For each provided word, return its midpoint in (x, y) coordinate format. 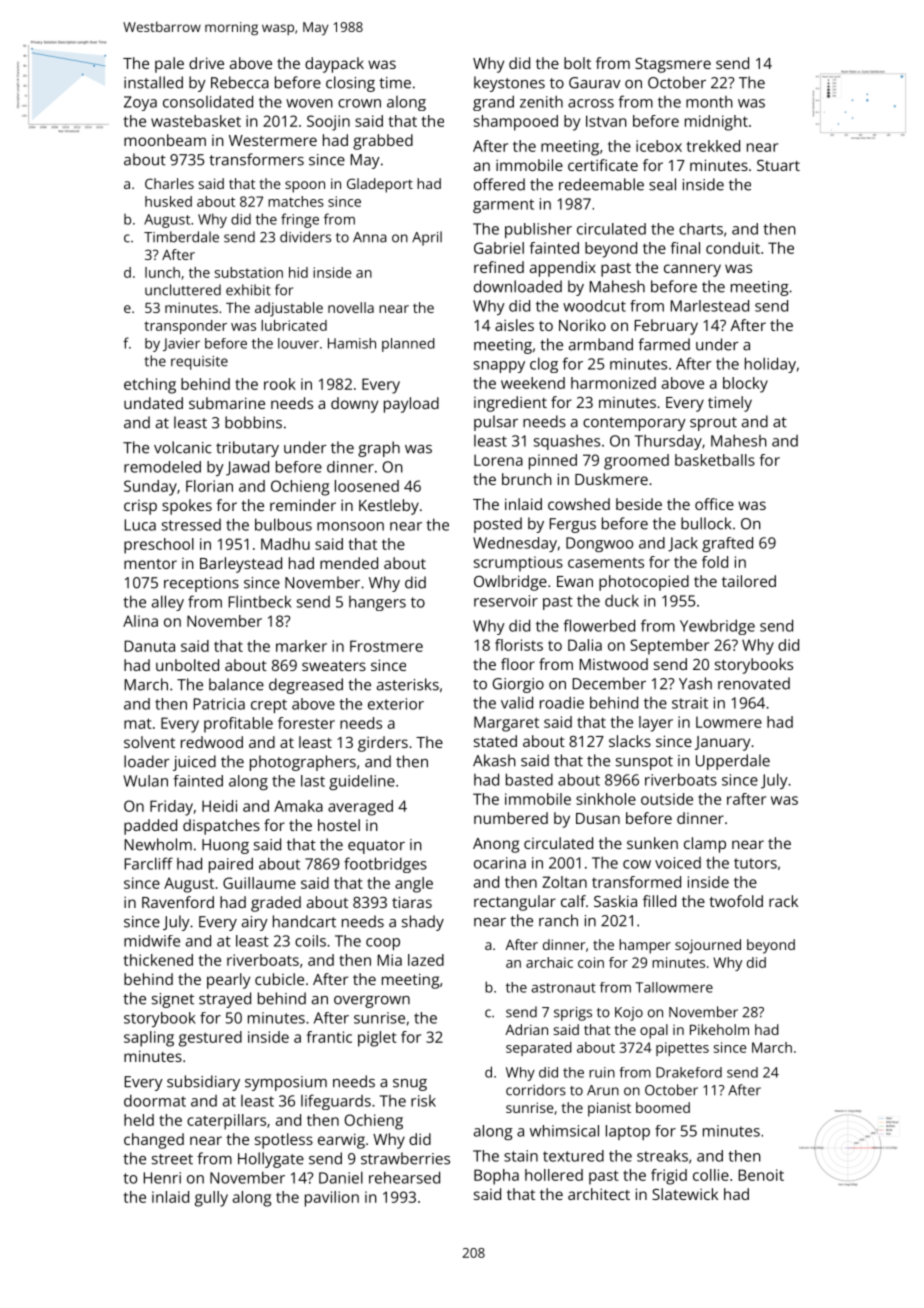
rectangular (515, 903)
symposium (286, 1083)
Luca (140, 525)
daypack (334, 65)
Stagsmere (673, 65)
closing (350, 84)
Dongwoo (599, 544)
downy (354, 405)
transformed (636, 882)
